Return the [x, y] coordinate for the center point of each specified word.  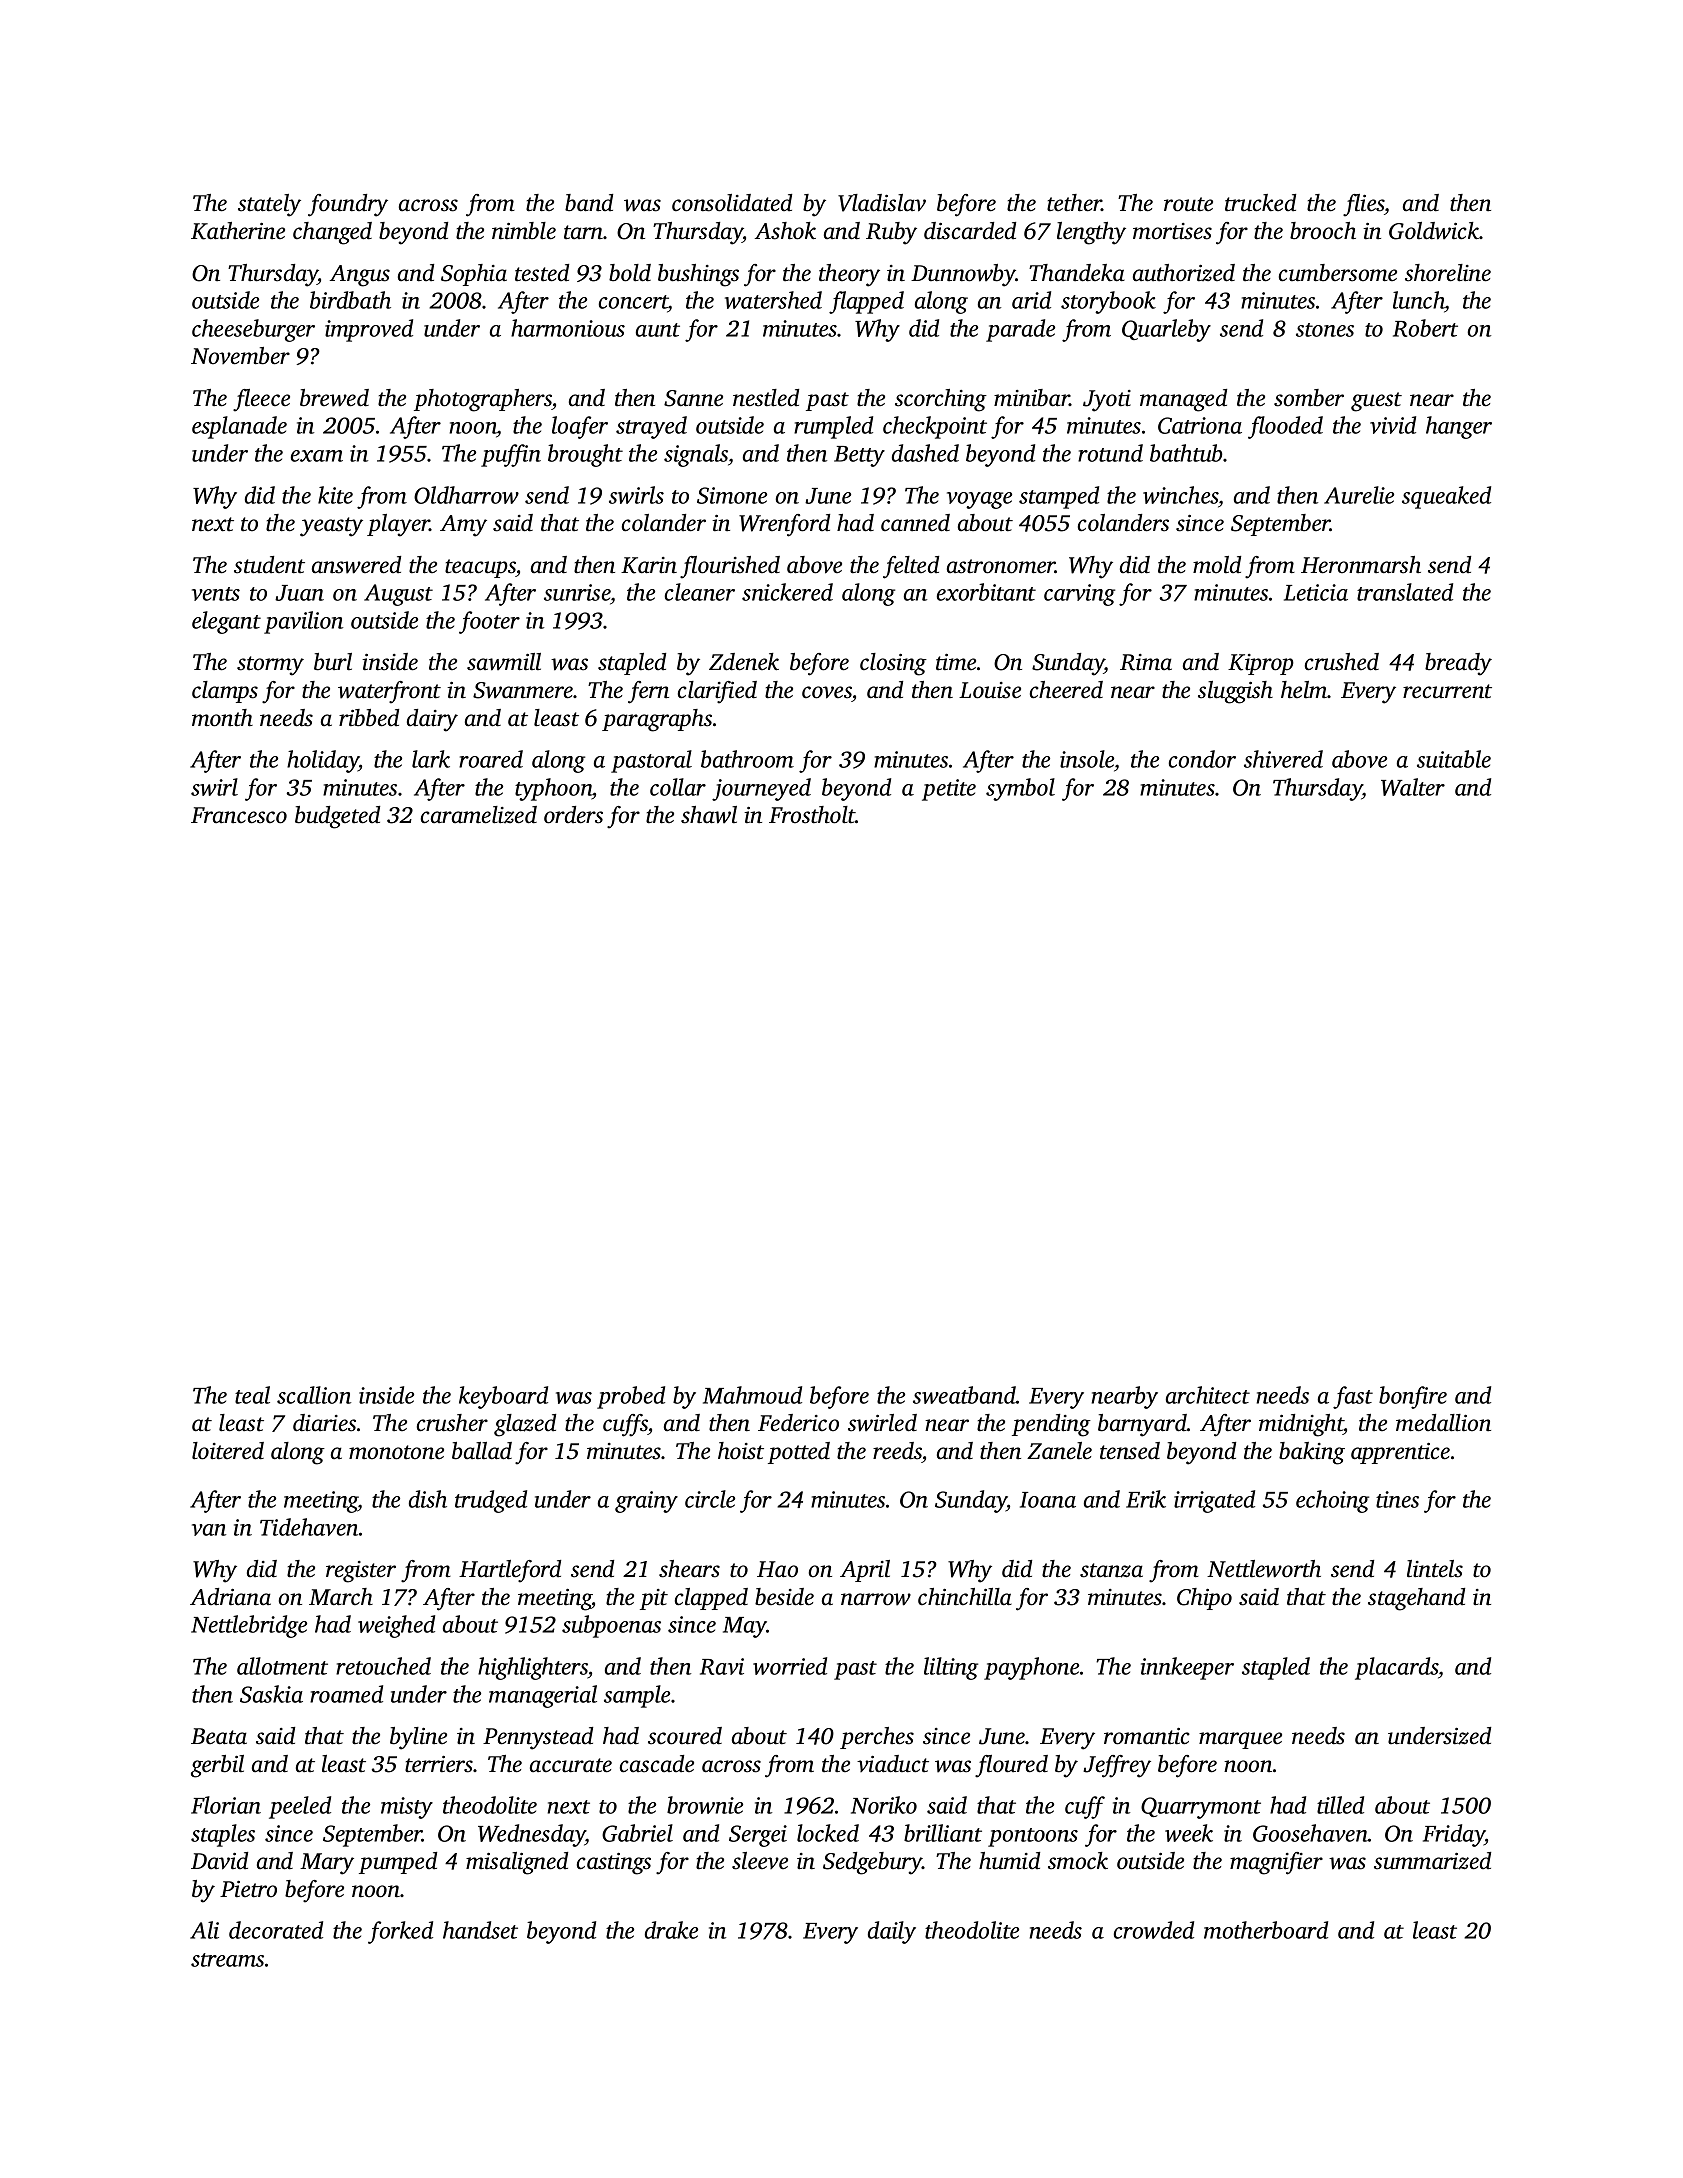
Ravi [722, 1666]
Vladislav [882, 203]
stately [269, 205]
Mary [327, 1864]
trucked [1260, 203]
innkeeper [1187, 1668]
